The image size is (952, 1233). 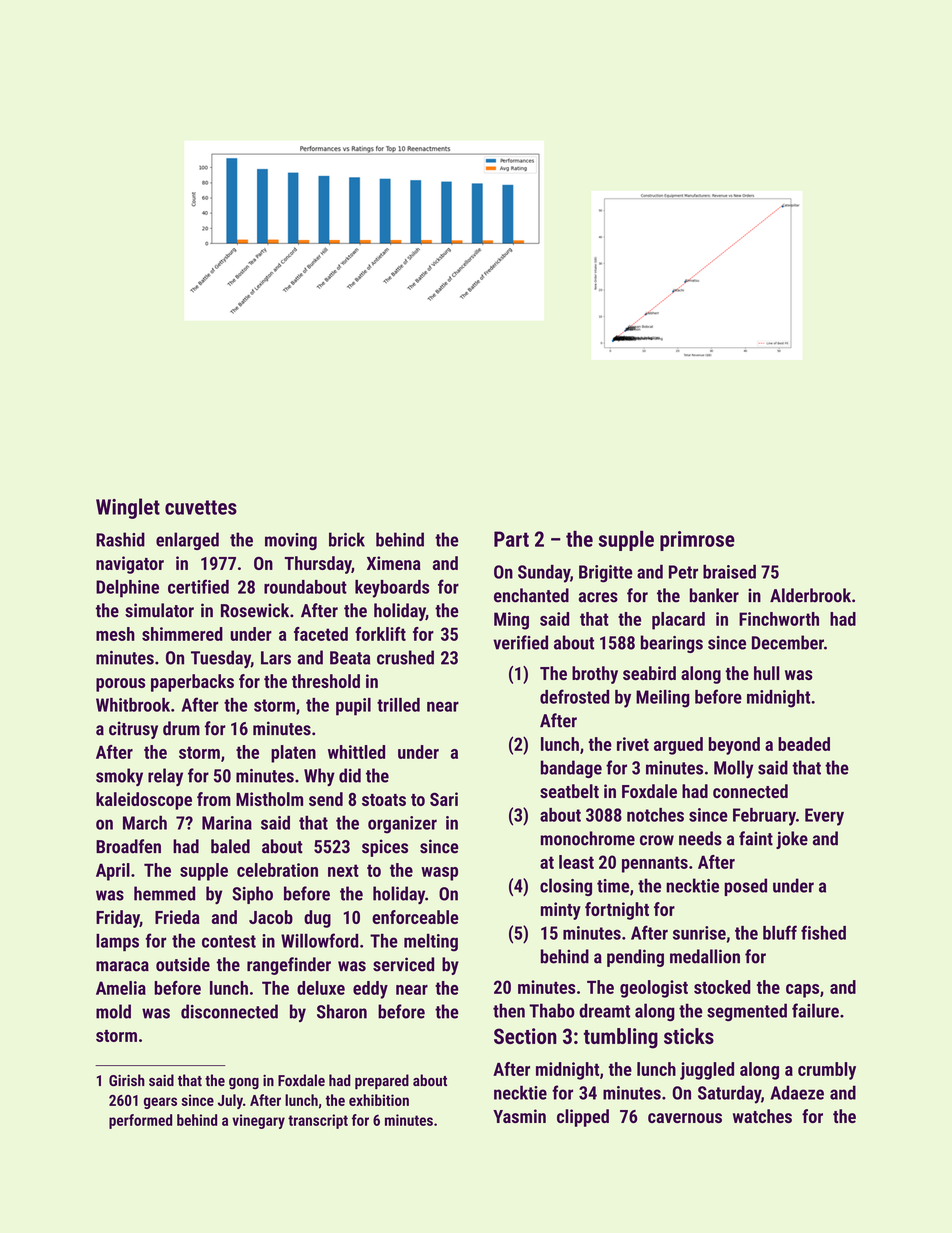 I want to click on Broadfen, so click(x=128, y=846).
